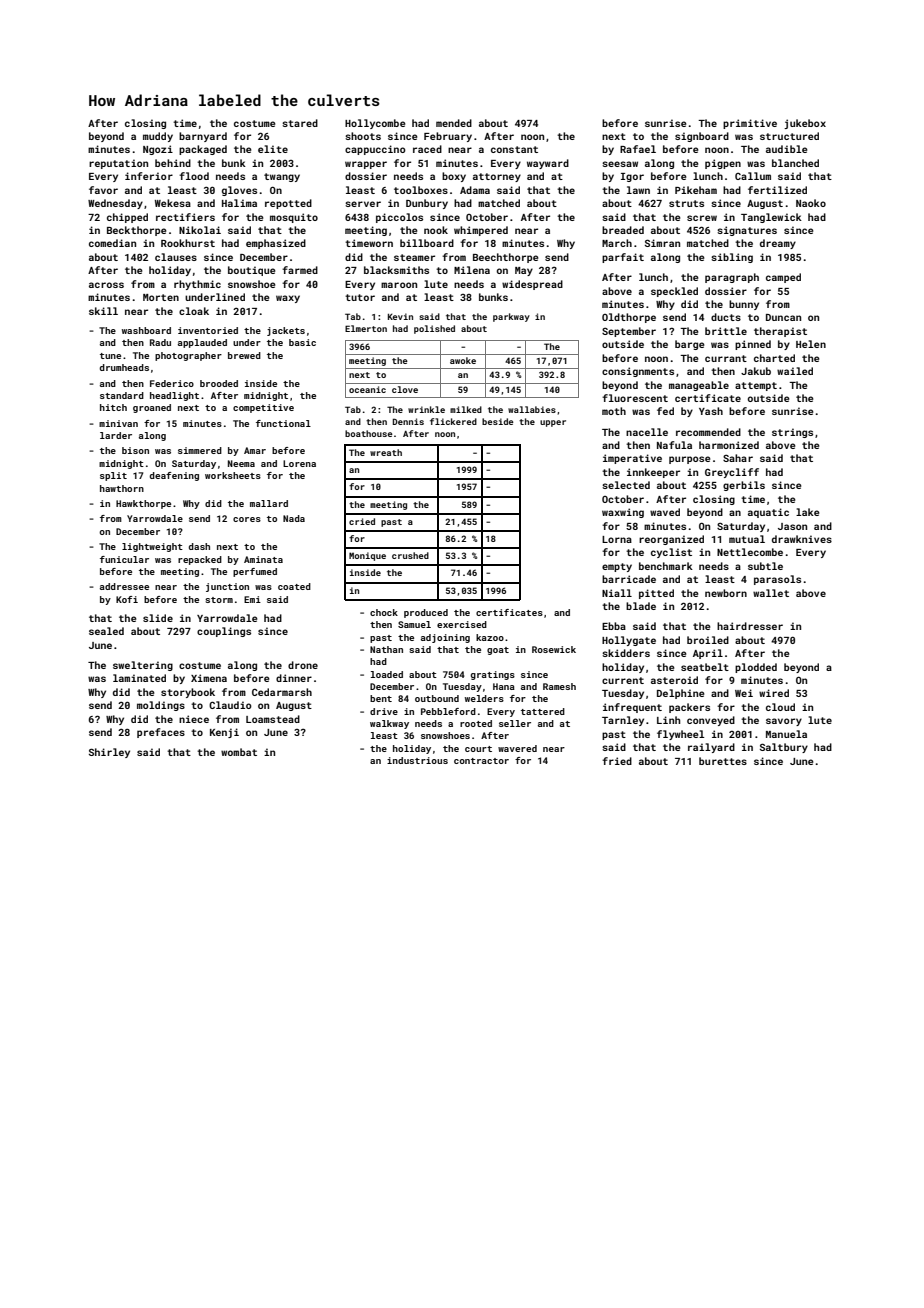 The width and height of the screenshot is (924, 1308). What do you see at coordinates (110, 356) in the screenshot?
I see `tune` at bounding box center [110, 356].
